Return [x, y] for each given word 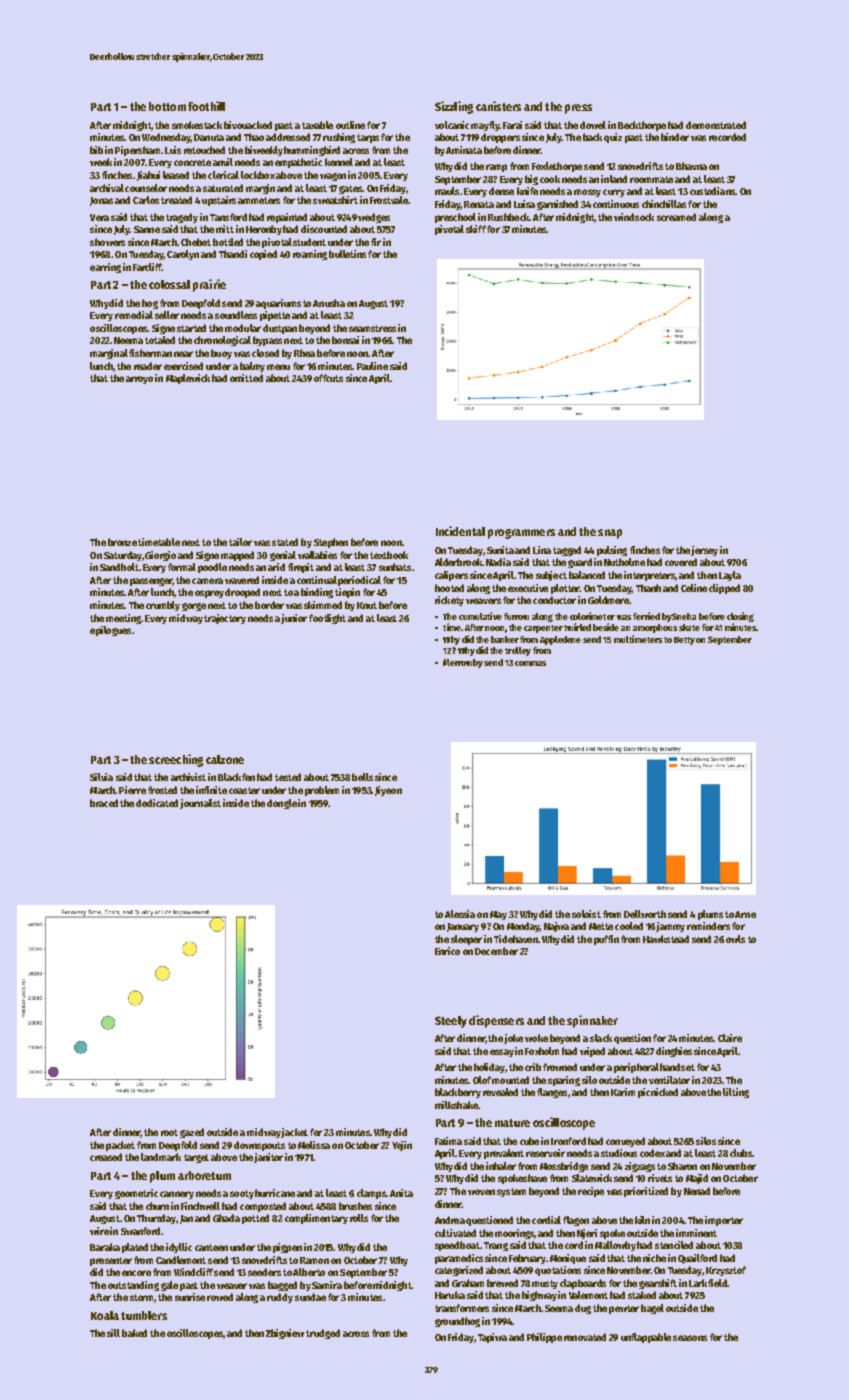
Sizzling [454, 107]
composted [263, 1207]
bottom [167, 106]
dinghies [674, 1052]
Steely [451, 1022]
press [578, 109]
